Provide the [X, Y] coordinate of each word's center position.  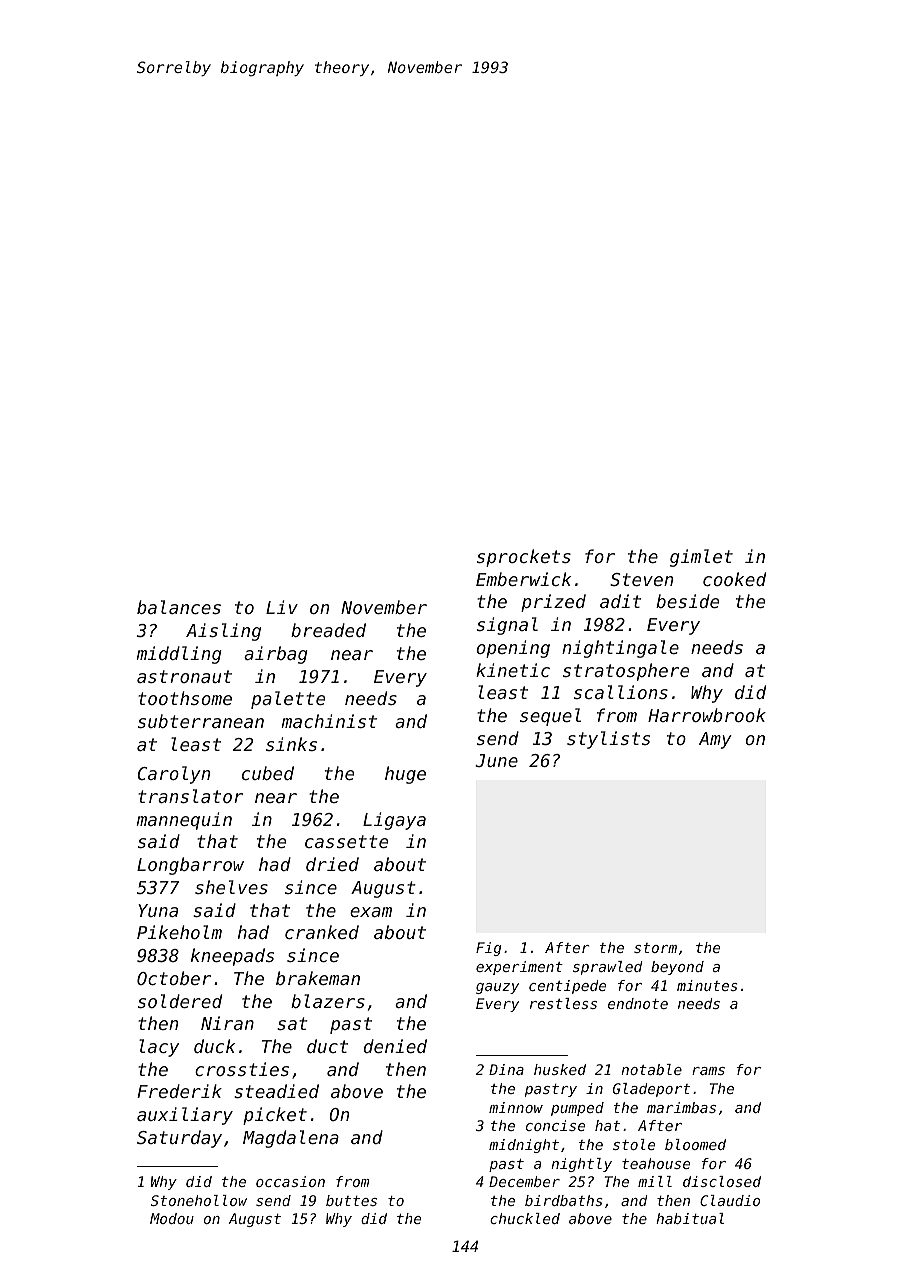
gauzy [497, 988]
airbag [275, 655]
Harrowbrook [707, 715]
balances [179, 607]
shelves [231, 887]
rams [708, 1071]
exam [371, 912]
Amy [715, 740]
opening [513, 649]
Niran [227, 1023]
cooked [734, 579]
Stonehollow [199, 1200]
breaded [328, 630]
